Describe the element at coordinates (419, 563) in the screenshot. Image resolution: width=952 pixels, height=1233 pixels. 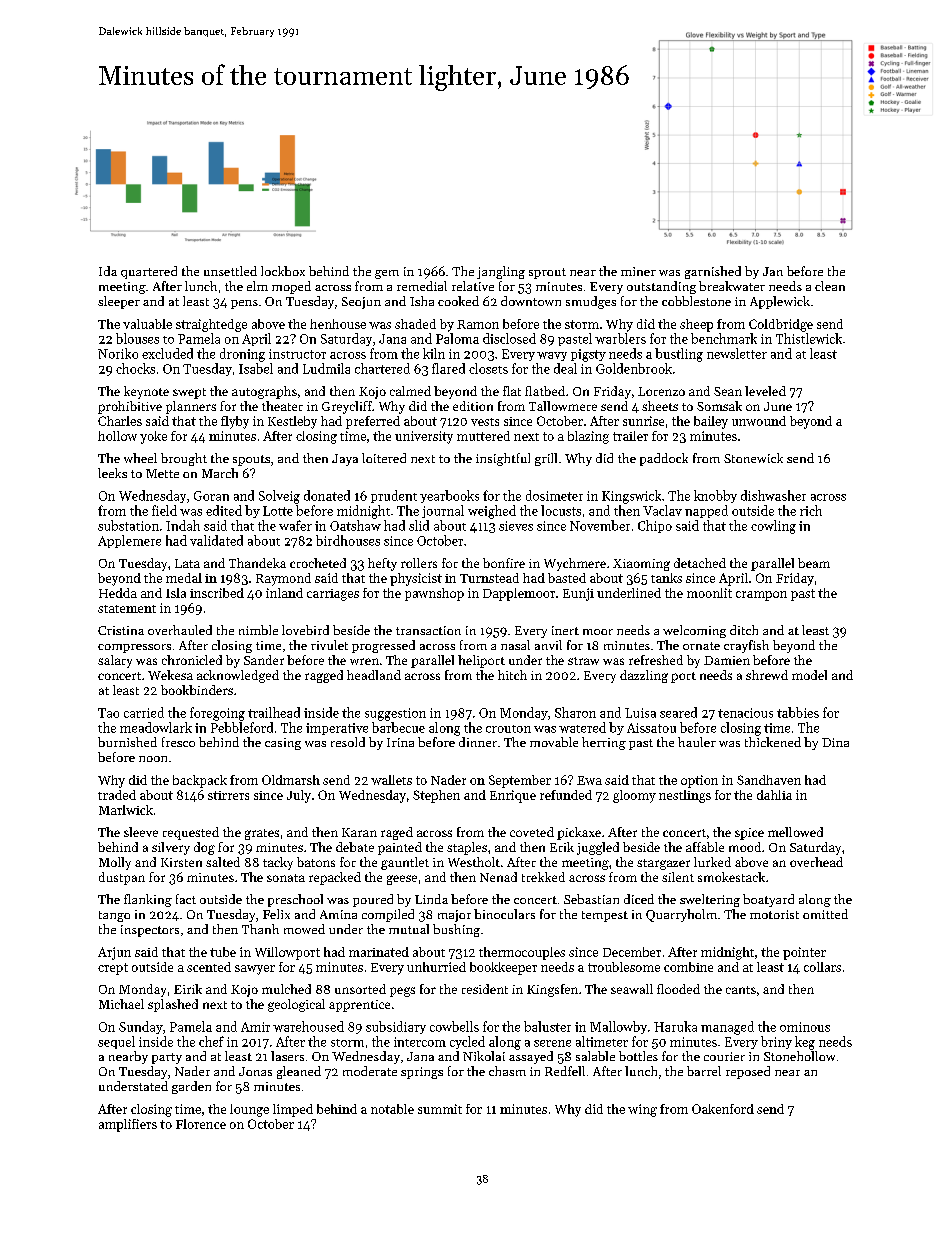
I see `rollers` at that location.
